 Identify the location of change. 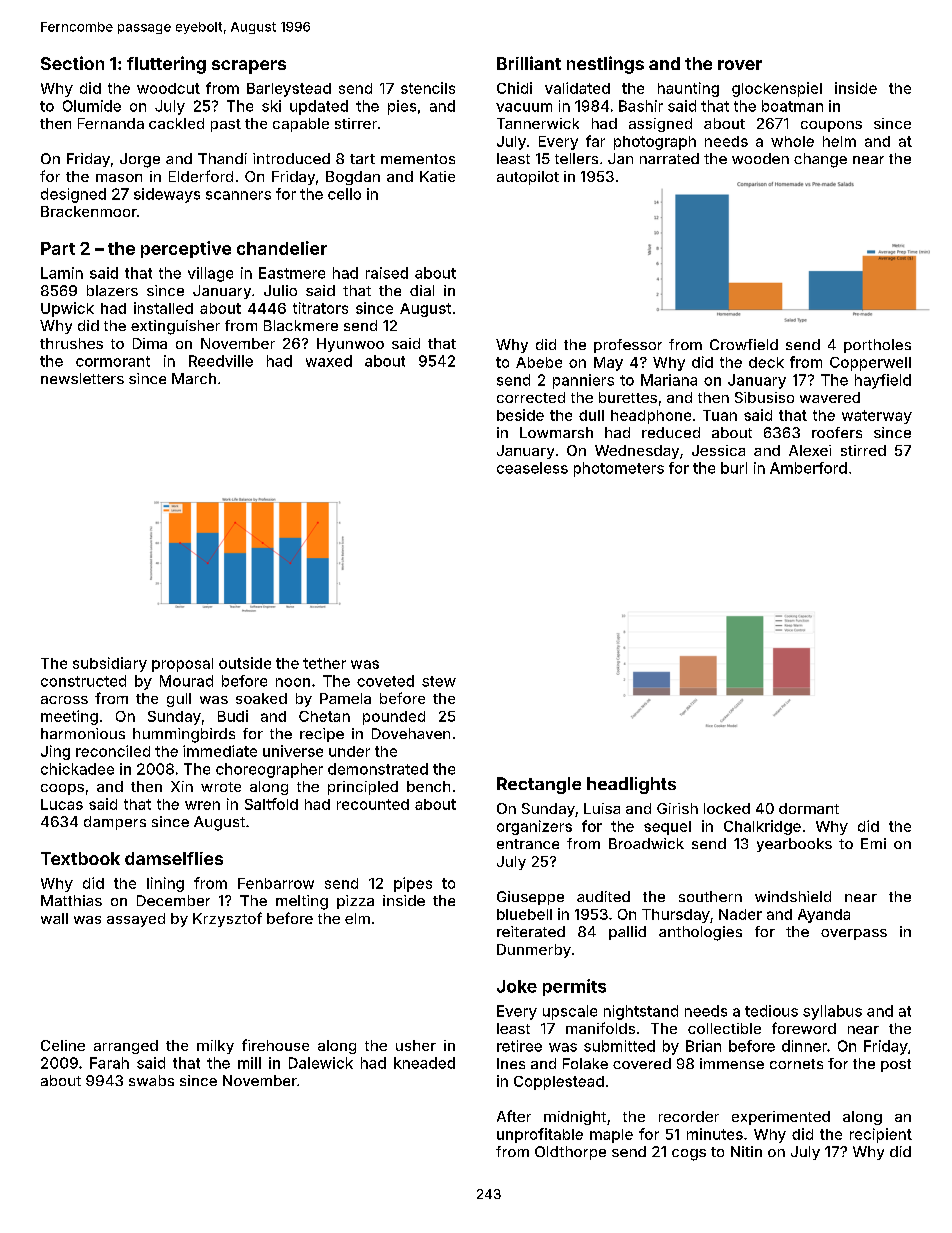
(820, 160).
